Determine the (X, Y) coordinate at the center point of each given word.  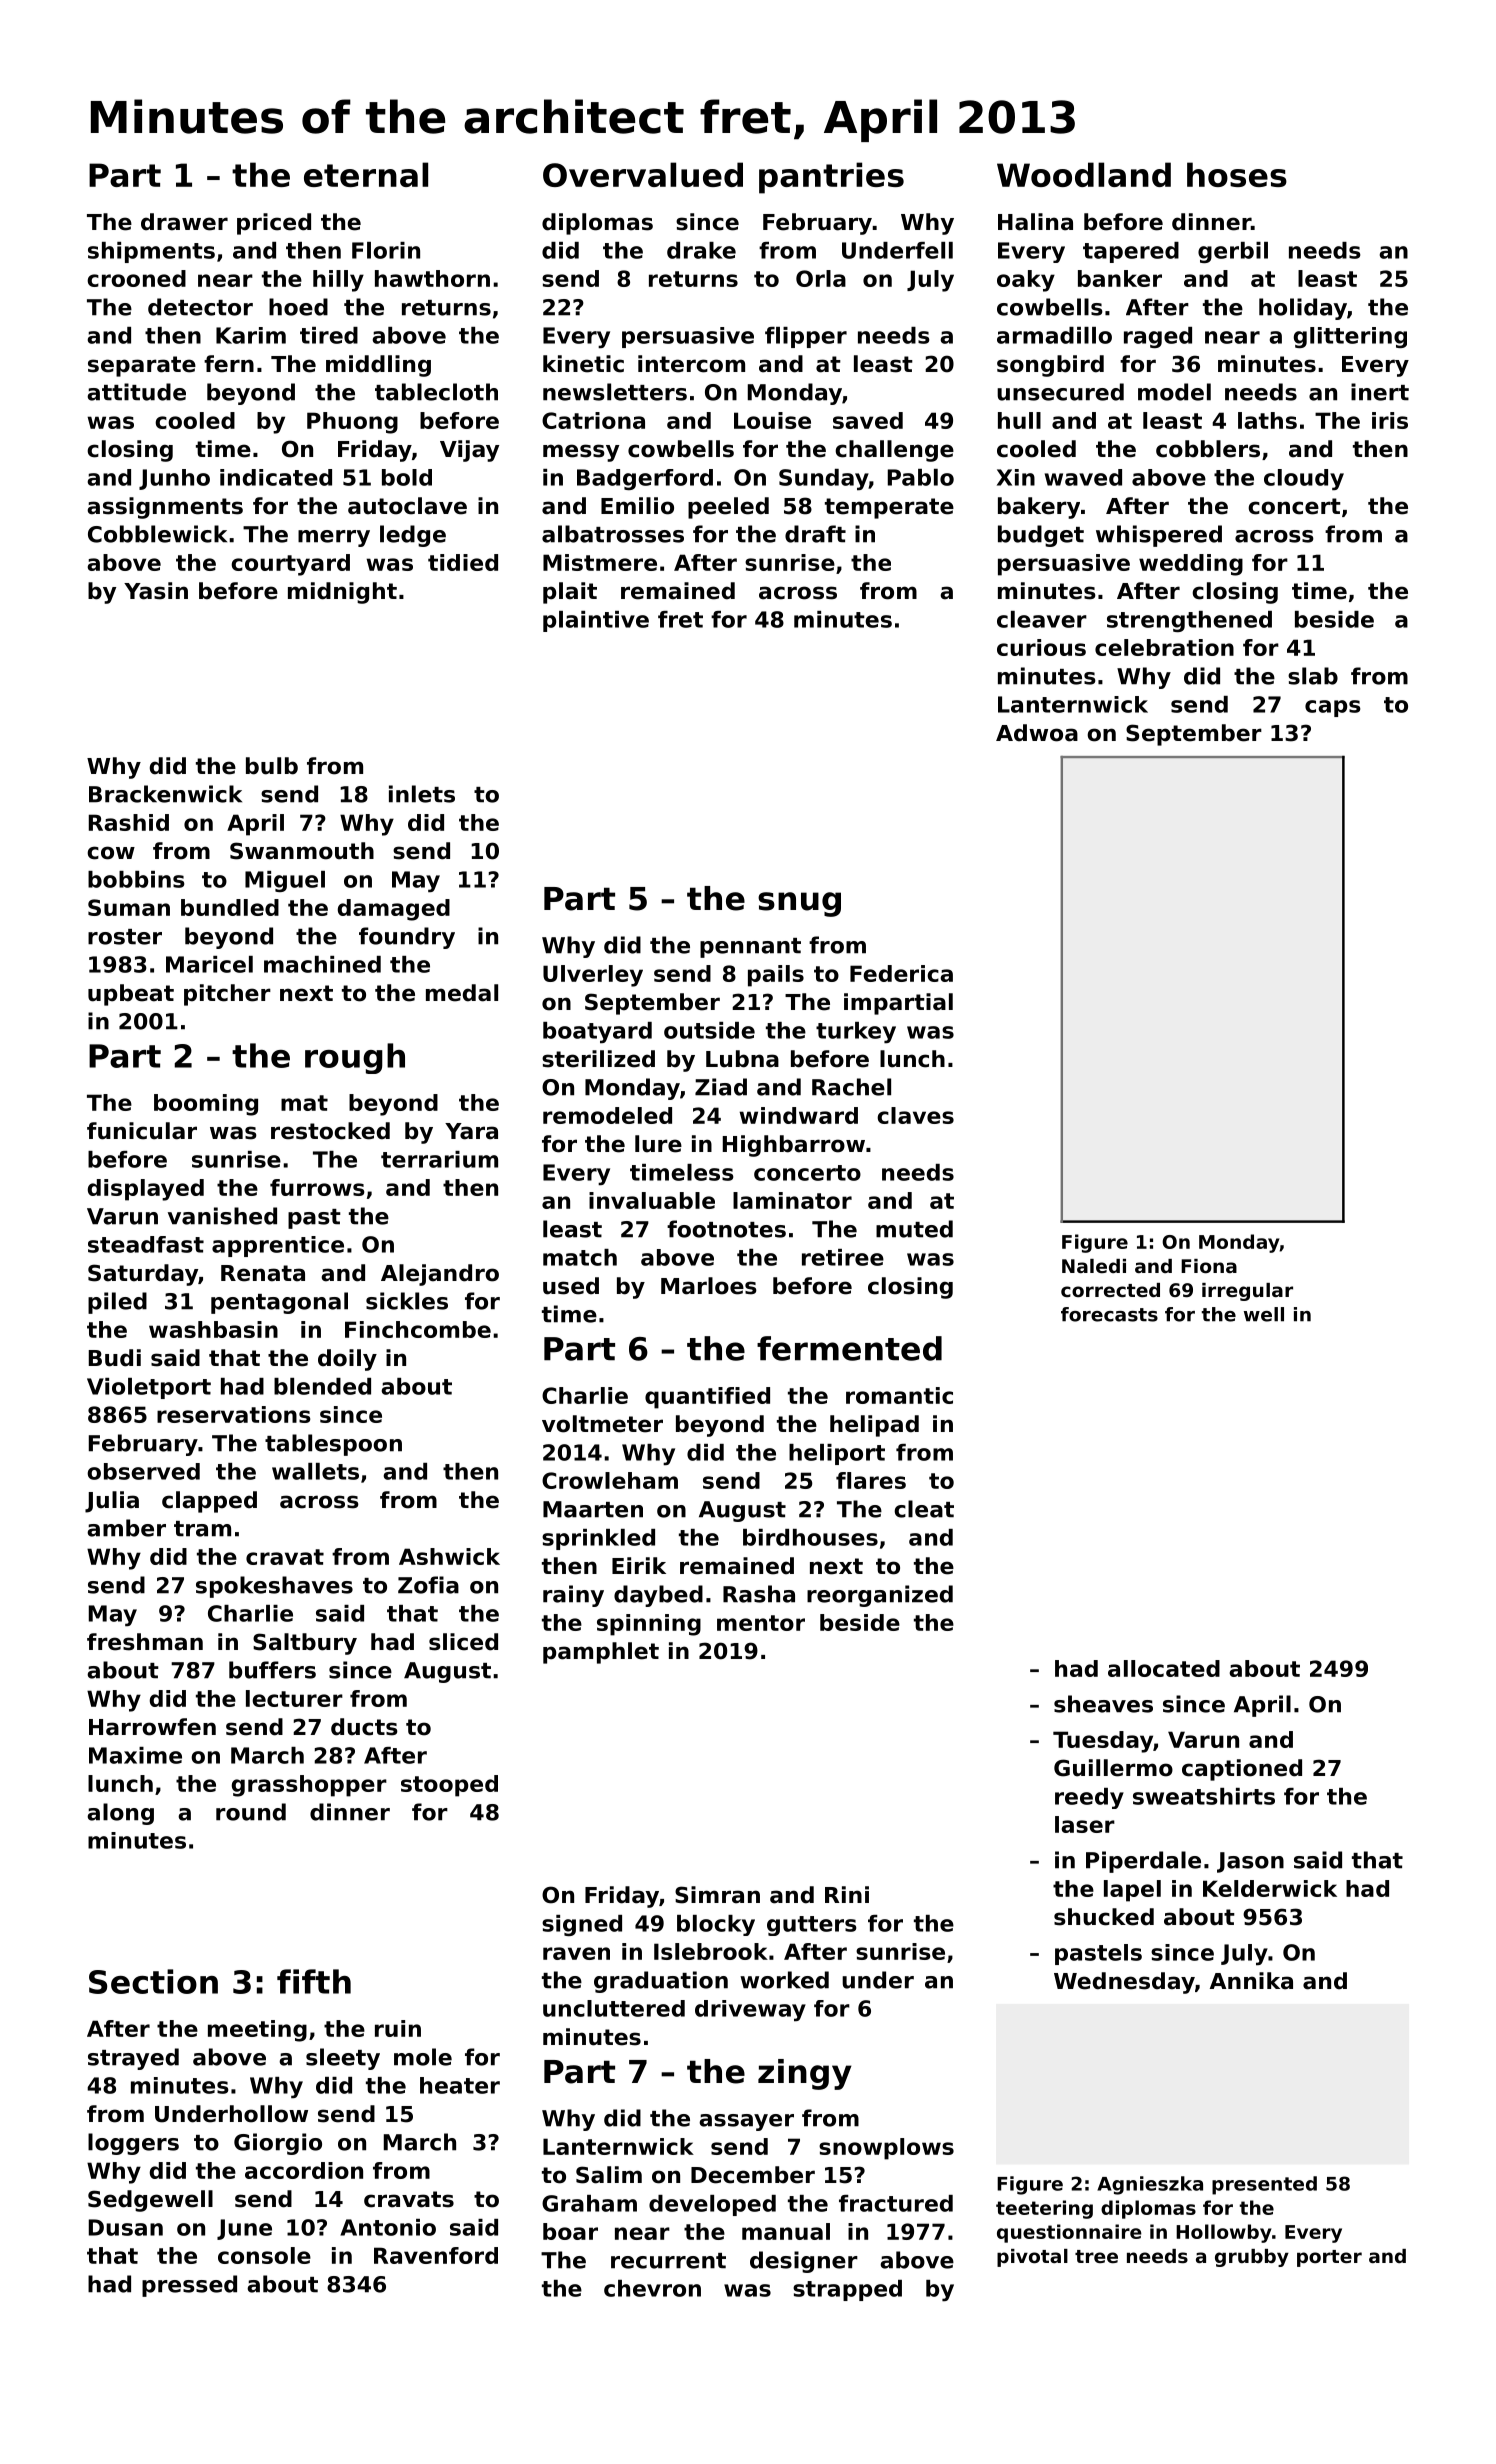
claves (915, 1115)
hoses (1237, 174)
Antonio (388, 2227)
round (251, 1812)
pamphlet (601, 1653)
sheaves (1103, 1704)
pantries (831, 178)
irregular (1247, 1292)
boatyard (597, 1033)
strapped (847, 2290)
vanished (222, 1216)
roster (125, 937)
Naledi (1094, 1266)
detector (200, 307)
